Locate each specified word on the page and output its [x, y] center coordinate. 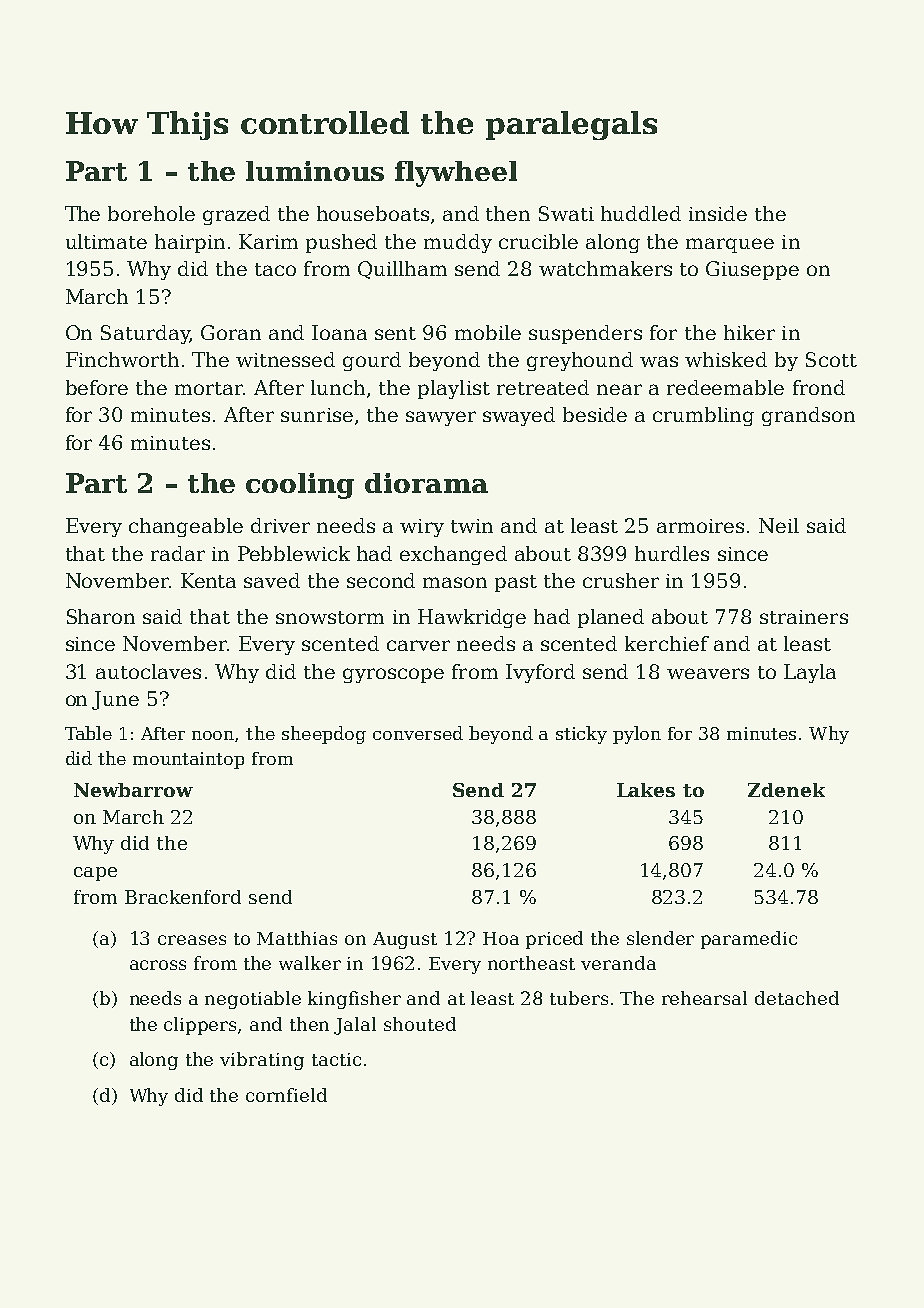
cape [95, 874]
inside [718, 213]
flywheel [456, 174]
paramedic [749, 940]
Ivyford [540, 673]
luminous [315, 171]
